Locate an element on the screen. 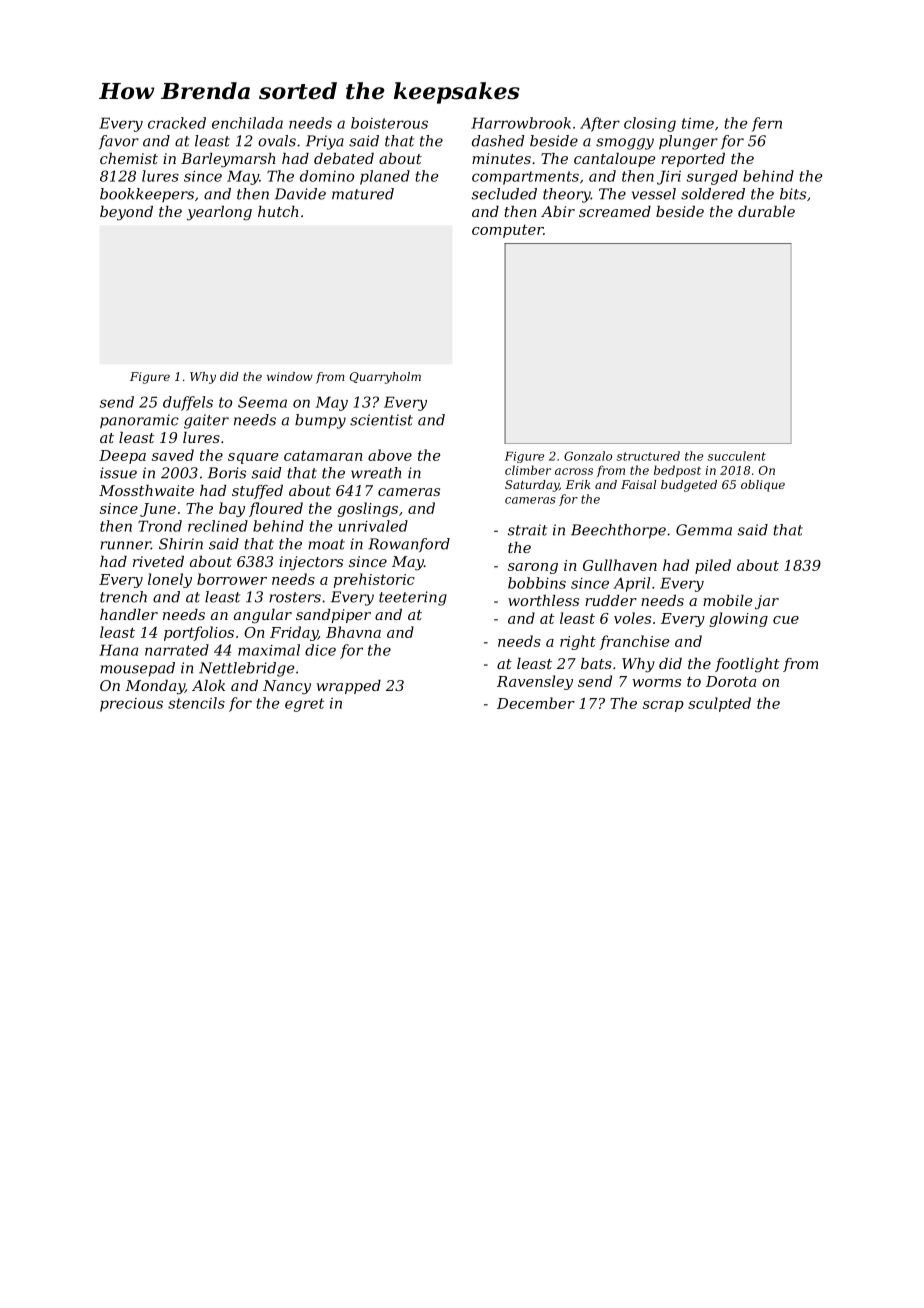 This screenshot has width=924, height=1308. cracked is located at coordinates (177, 123).
